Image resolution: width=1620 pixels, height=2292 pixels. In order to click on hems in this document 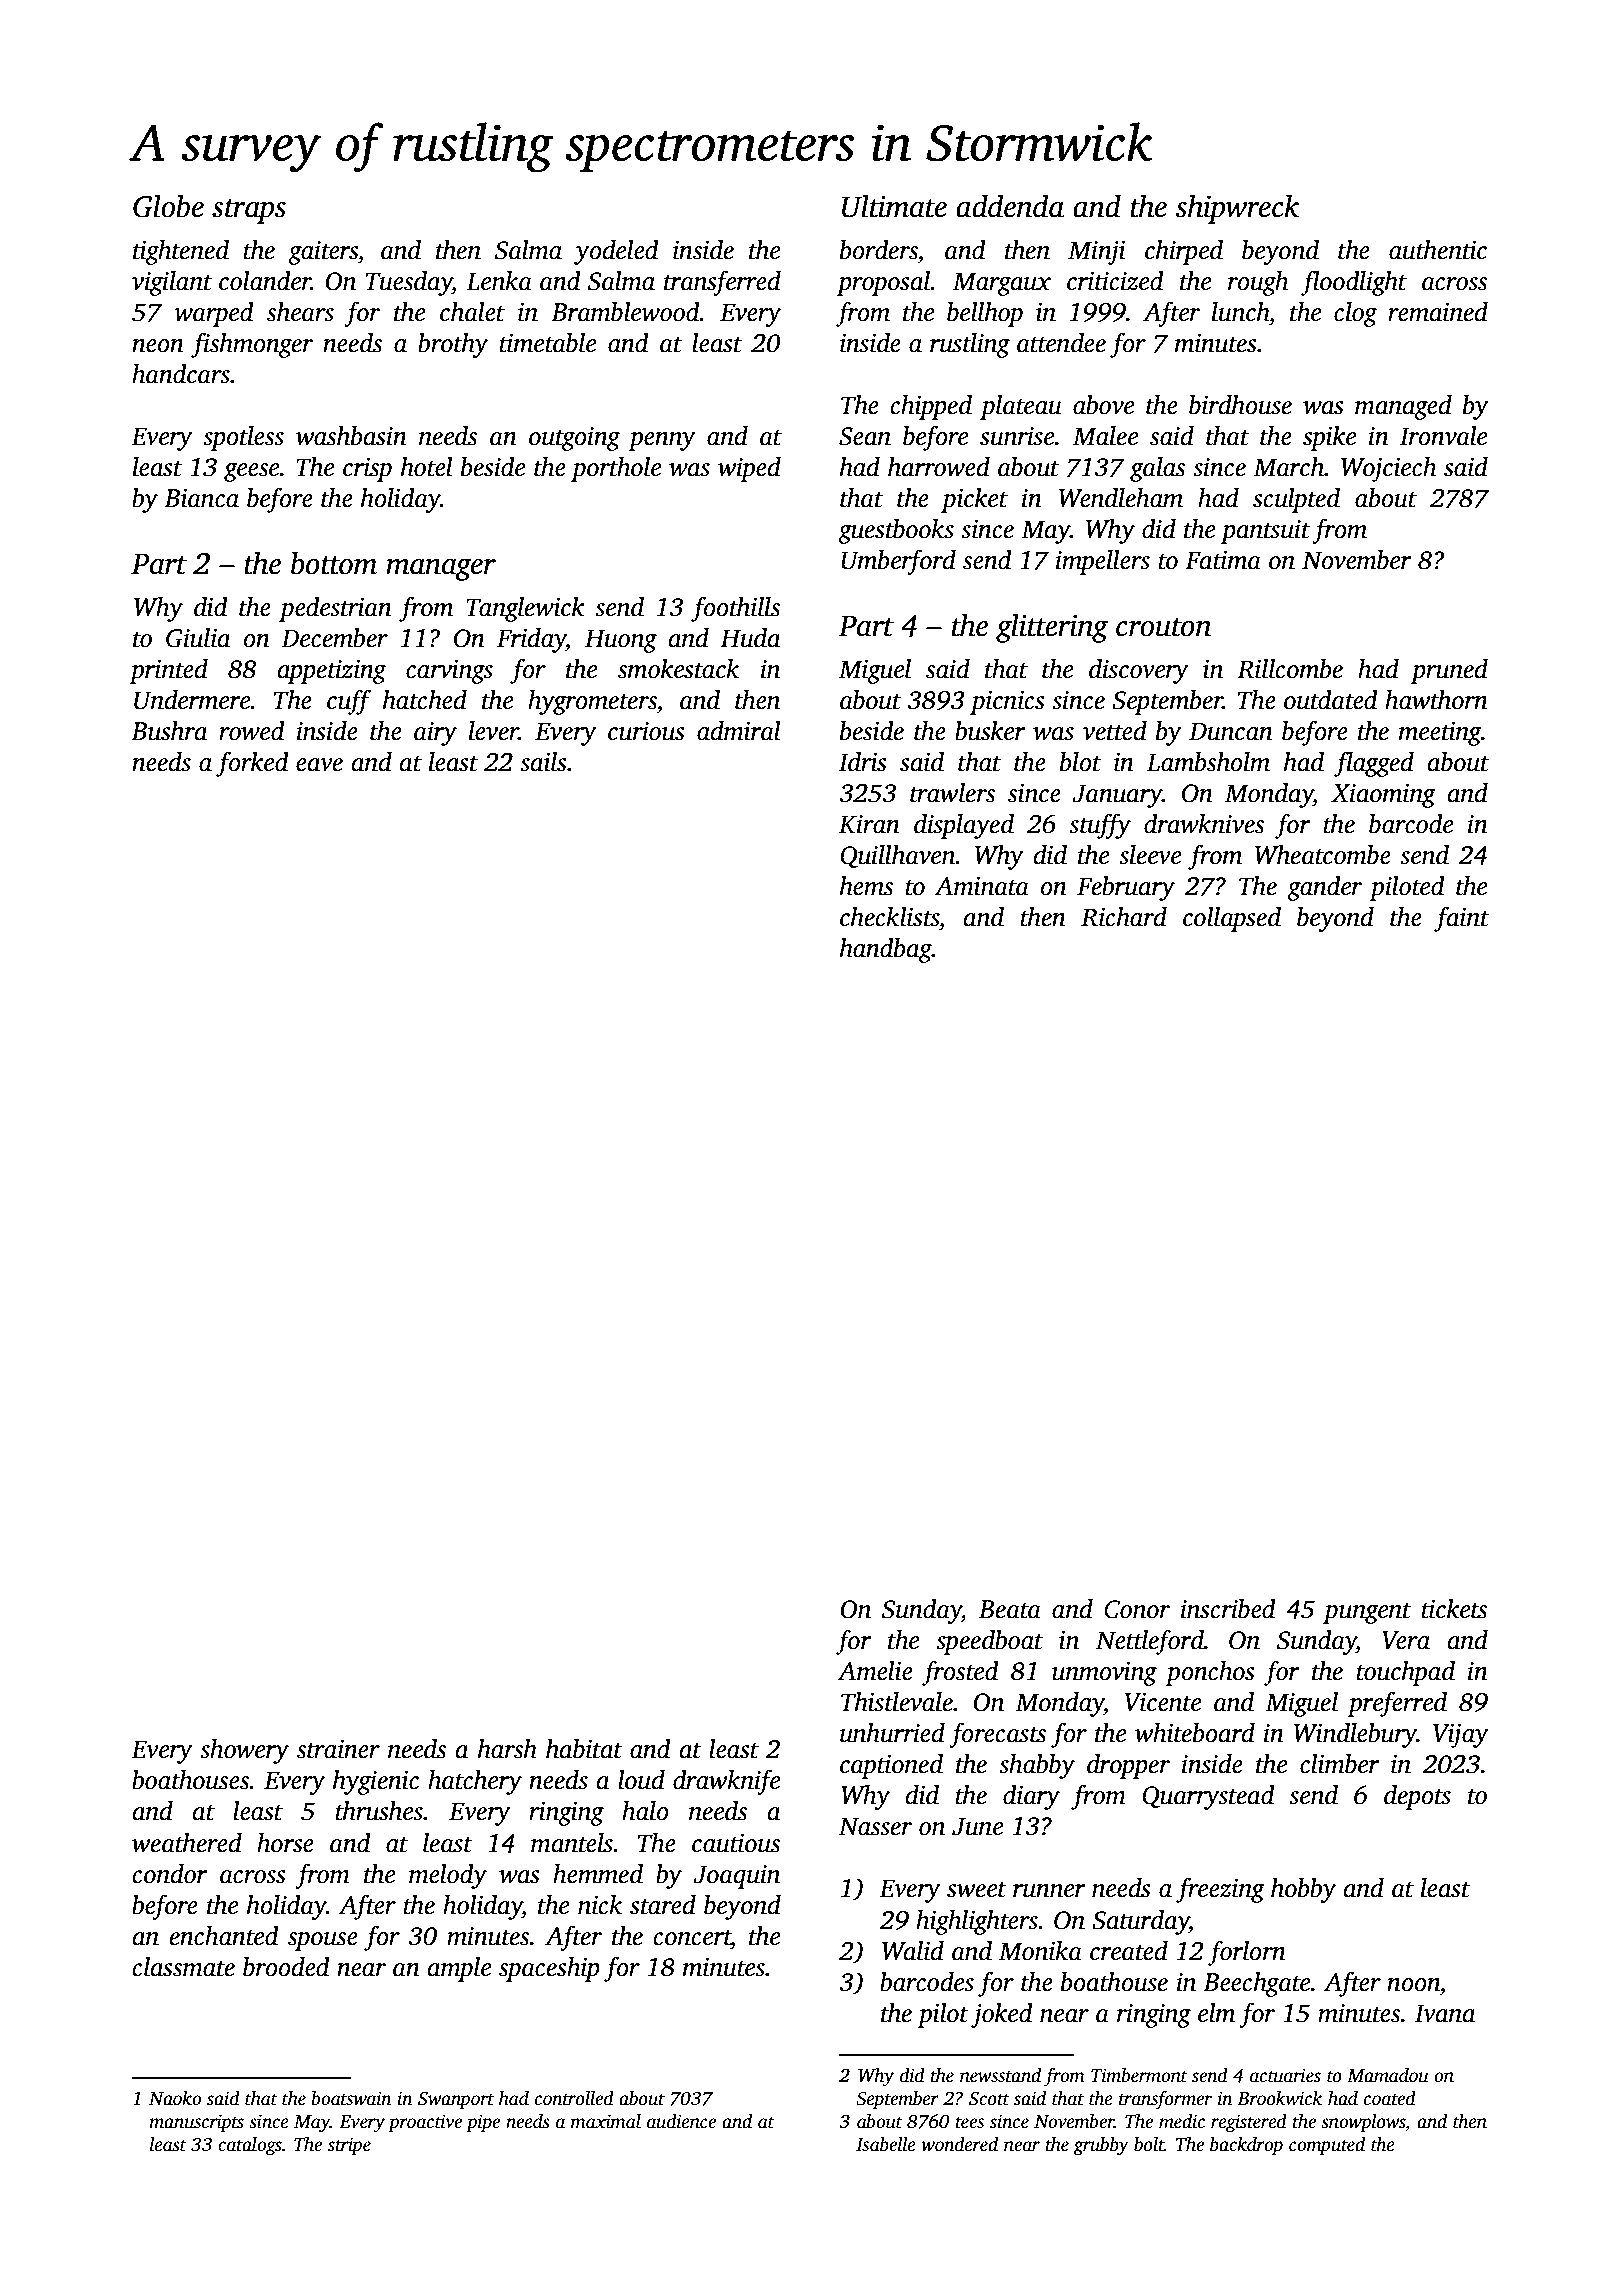, I will do `click(866, 886)`.
